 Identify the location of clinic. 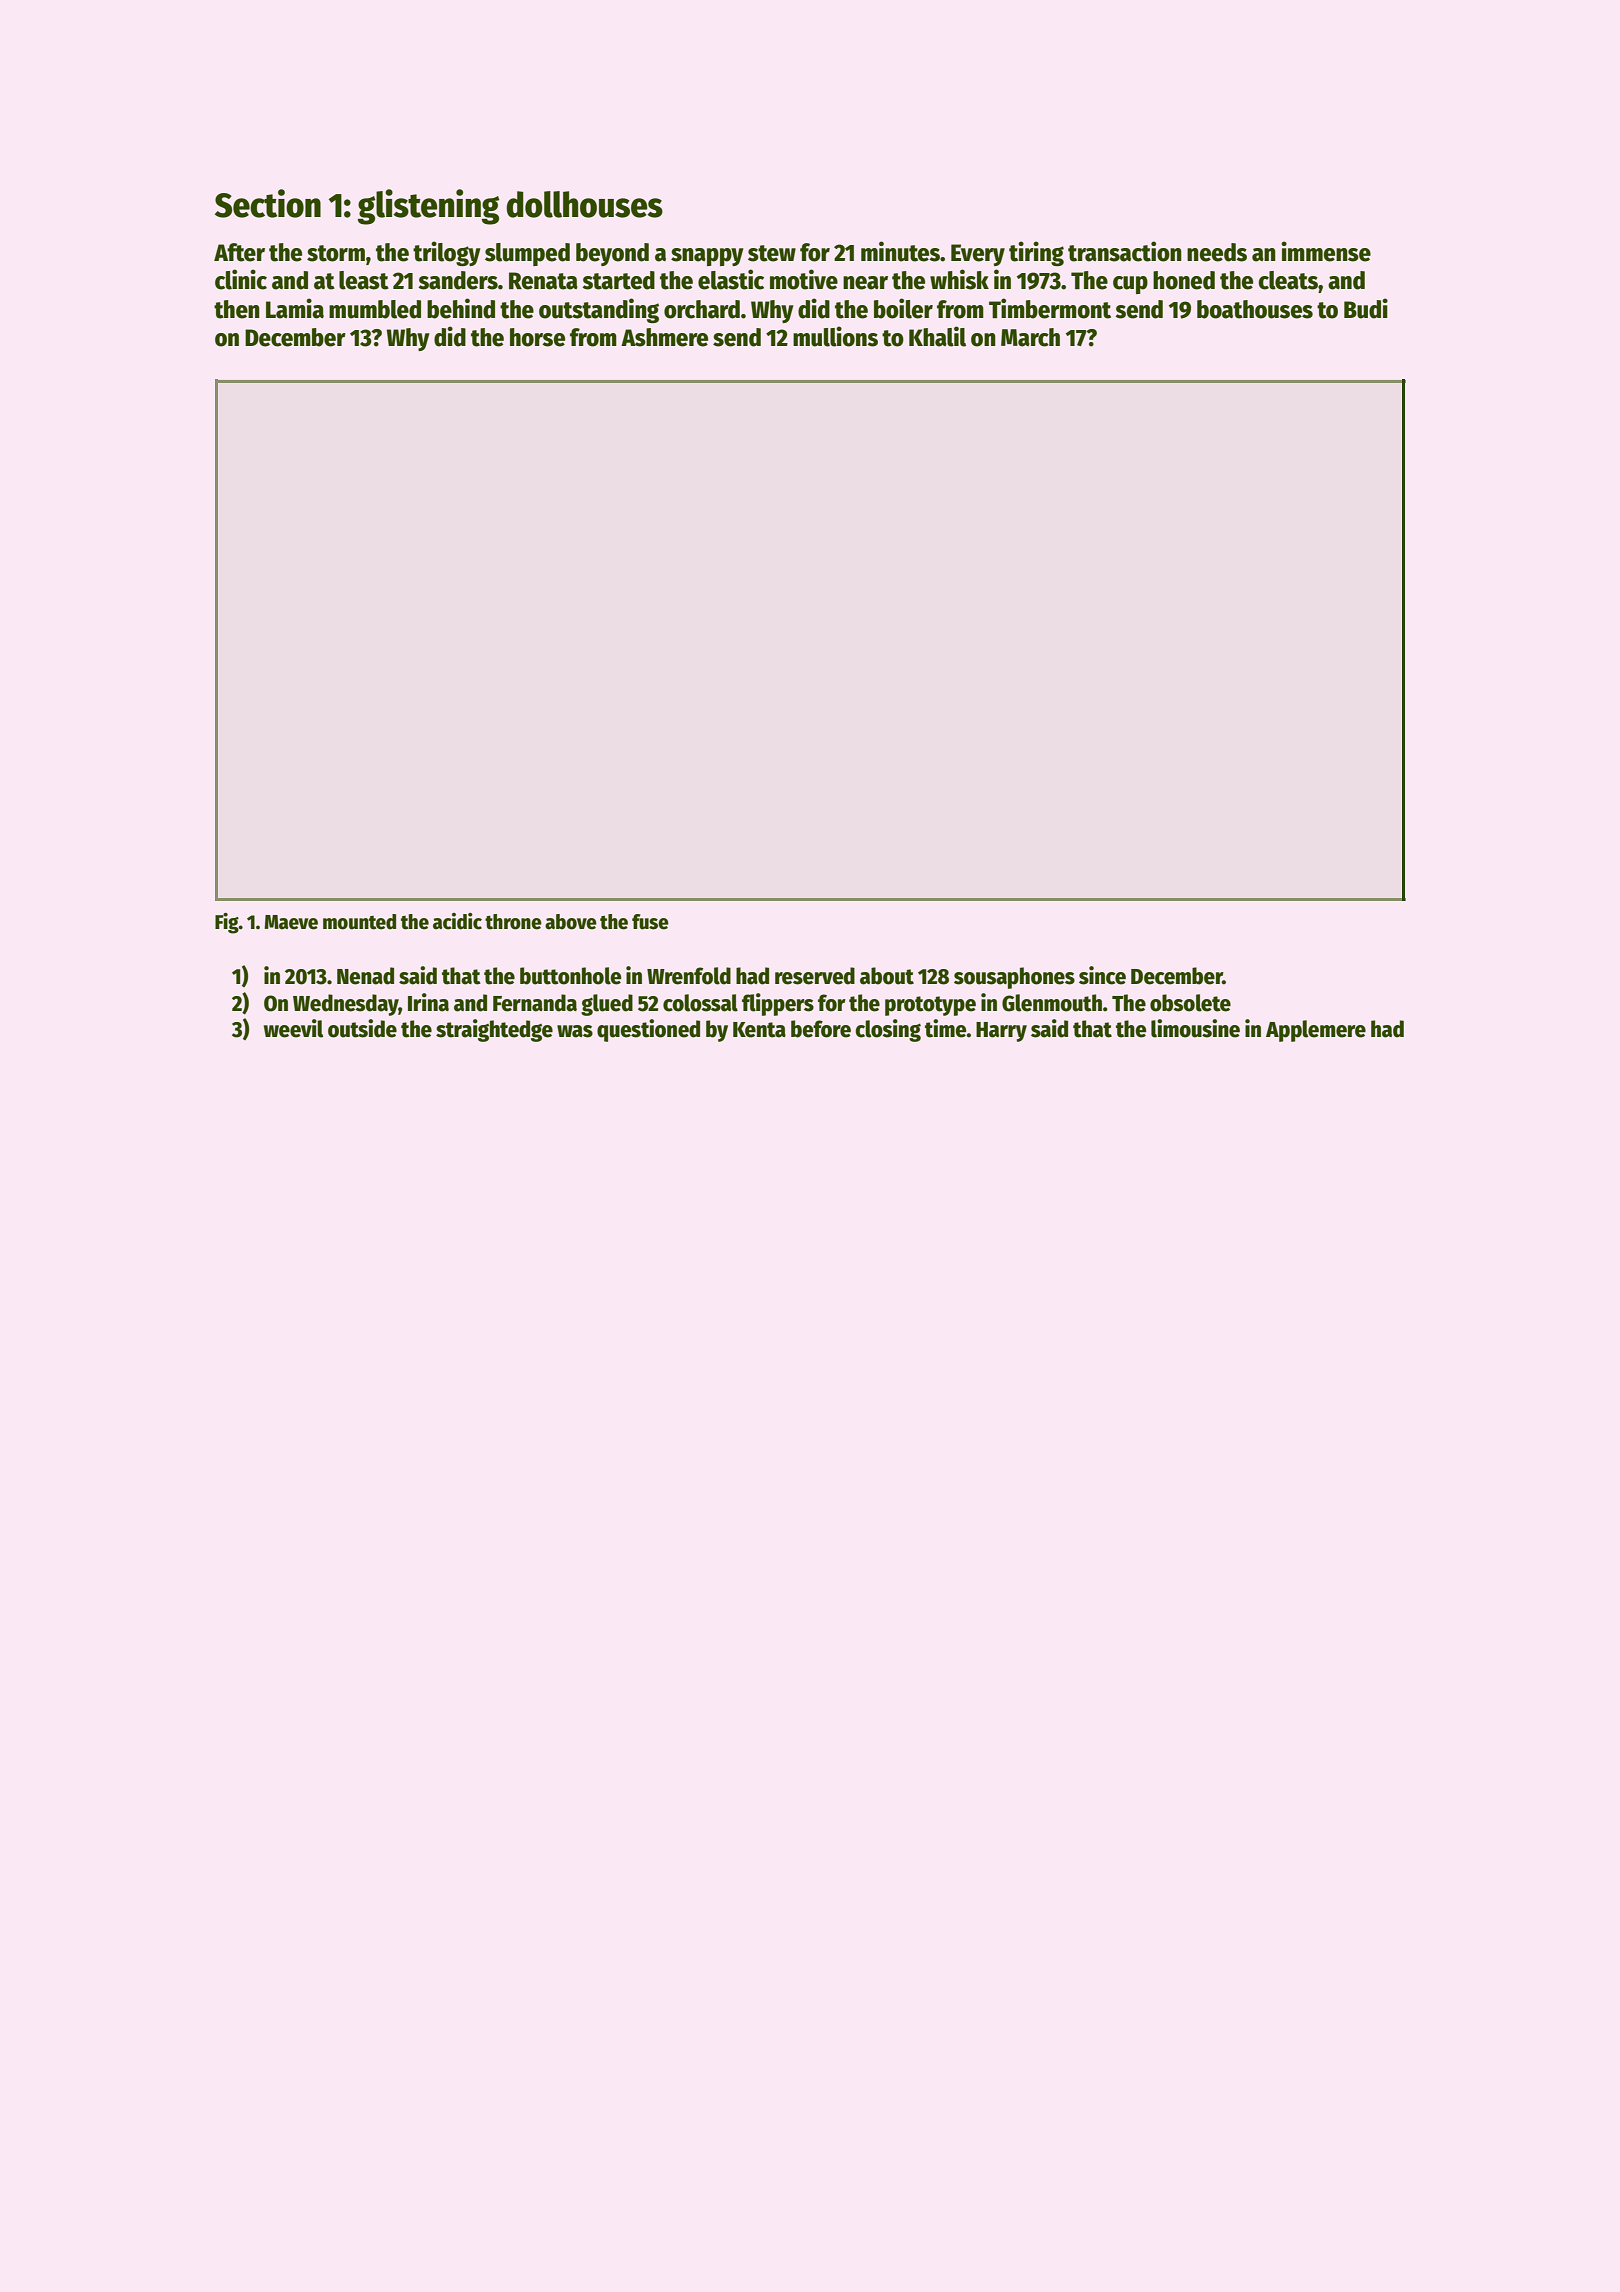
(241, 279).
